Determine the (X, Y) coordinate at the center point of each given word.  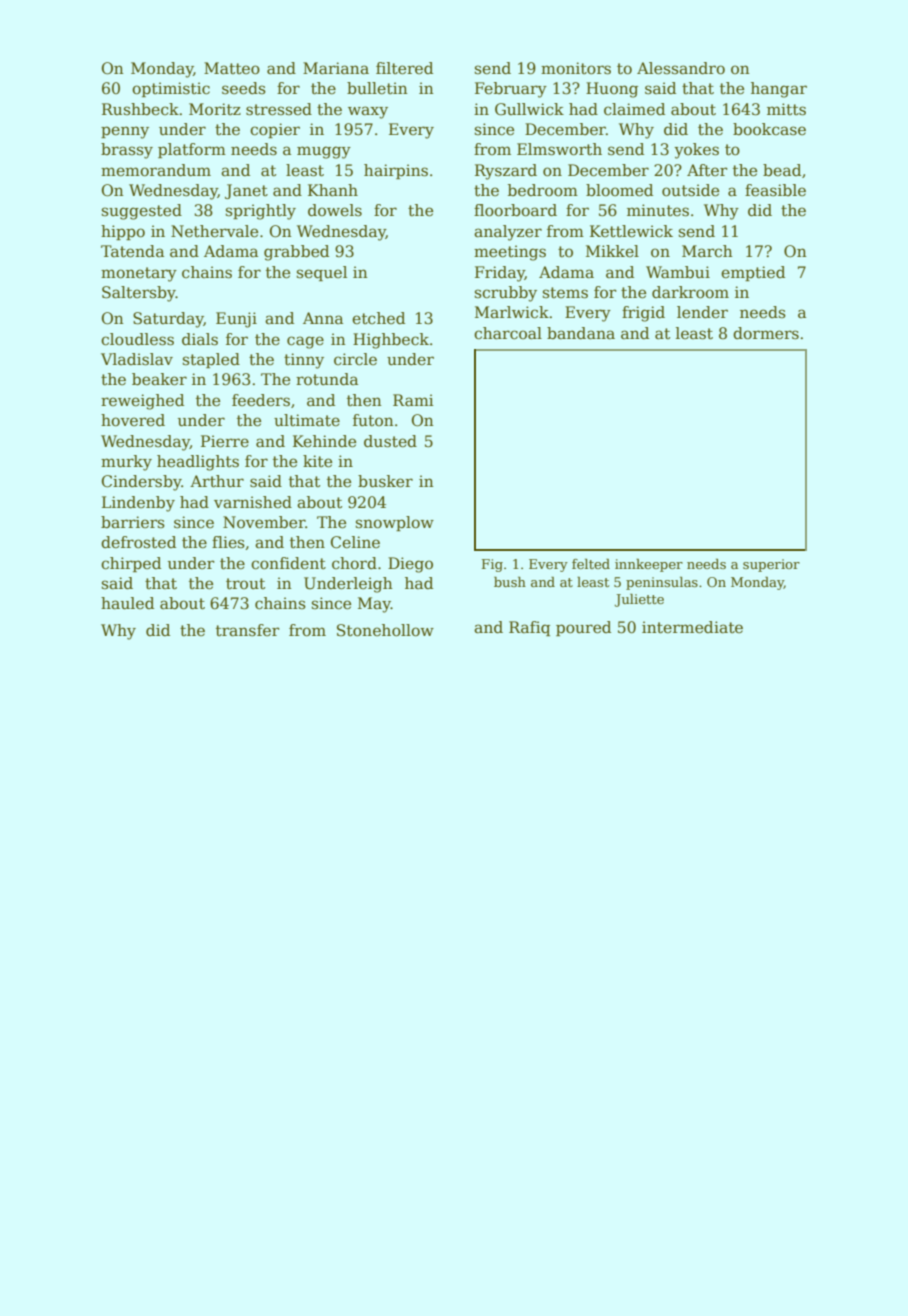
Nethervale (214, 231)
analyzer (508, 233)
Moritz (215, 109)
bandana (581, 333)
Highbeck (391, 341)
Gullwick (529, 109)
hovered (133, 420)
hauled (127, 603)
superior (771, 565)
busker (385, 481)
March (707, 251)
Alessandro (681, 68)
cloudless (137, 339)
